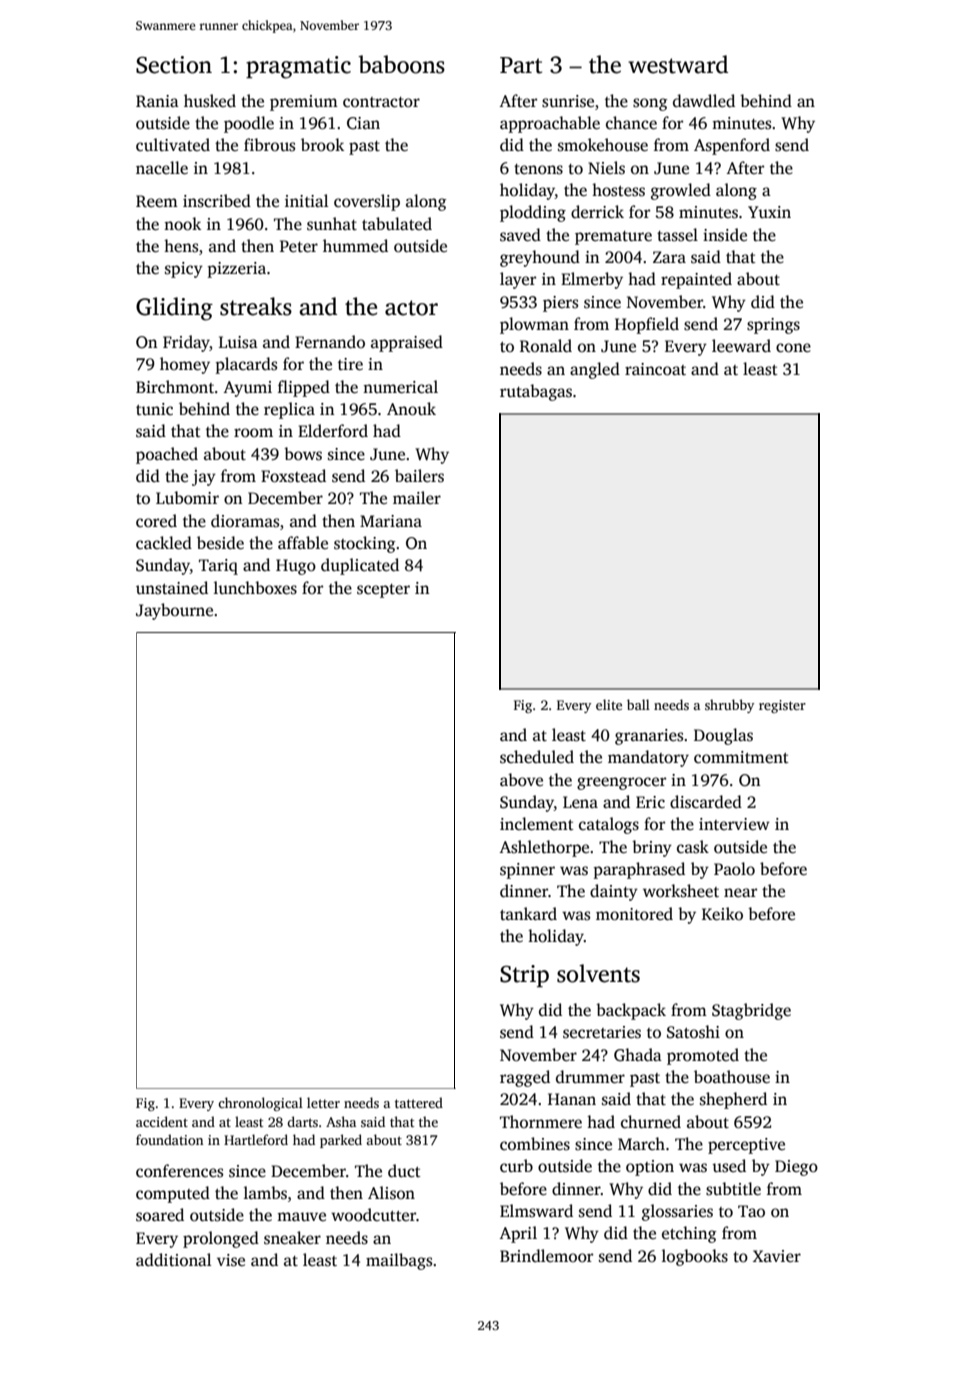  What do you see at coordinates (401, 64) in the screenshot?
I see `baboons` at bounding box center [401, 64].
